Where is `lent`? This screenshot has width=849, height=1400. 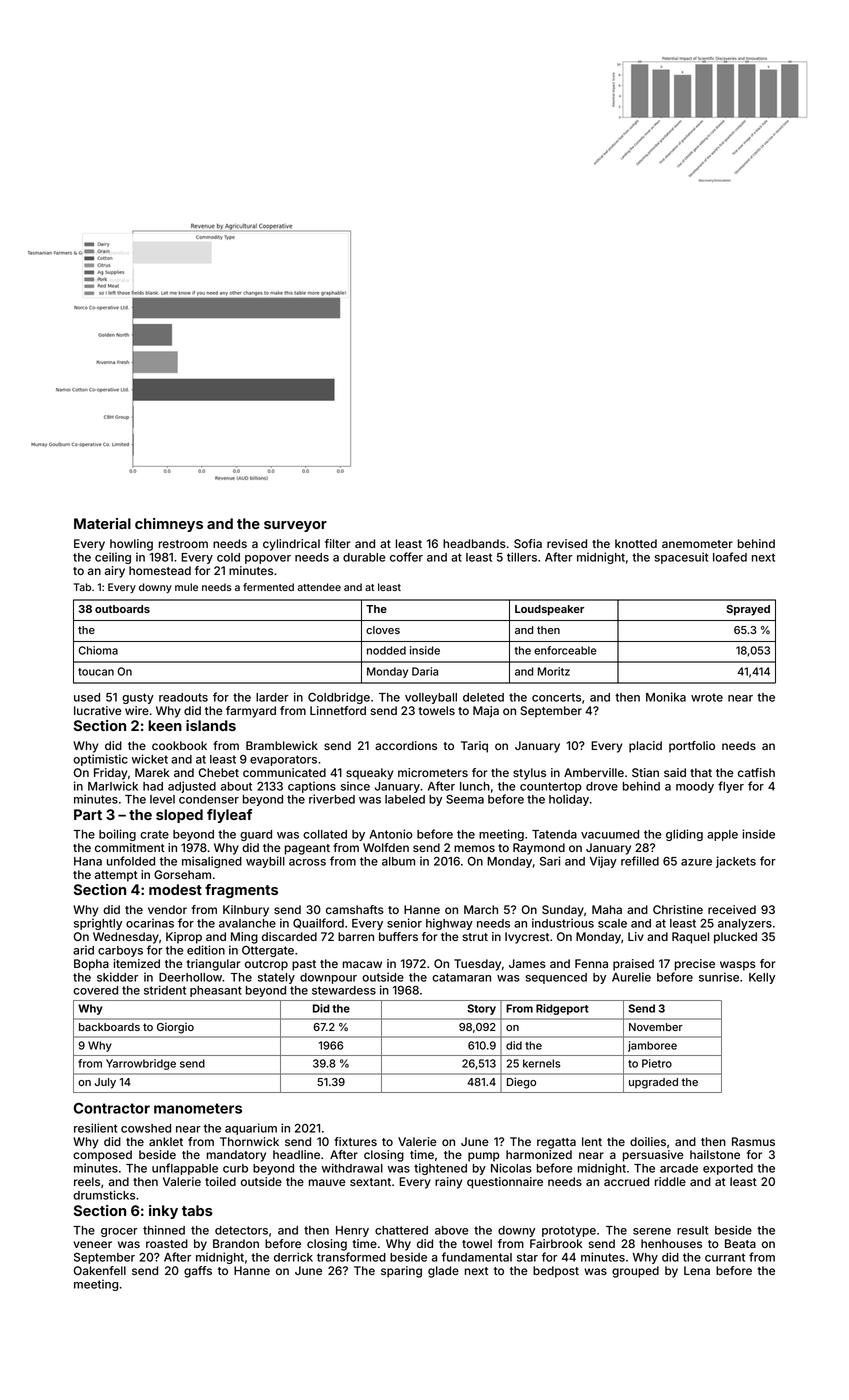
lent is located at coordinates (592, 1141).
